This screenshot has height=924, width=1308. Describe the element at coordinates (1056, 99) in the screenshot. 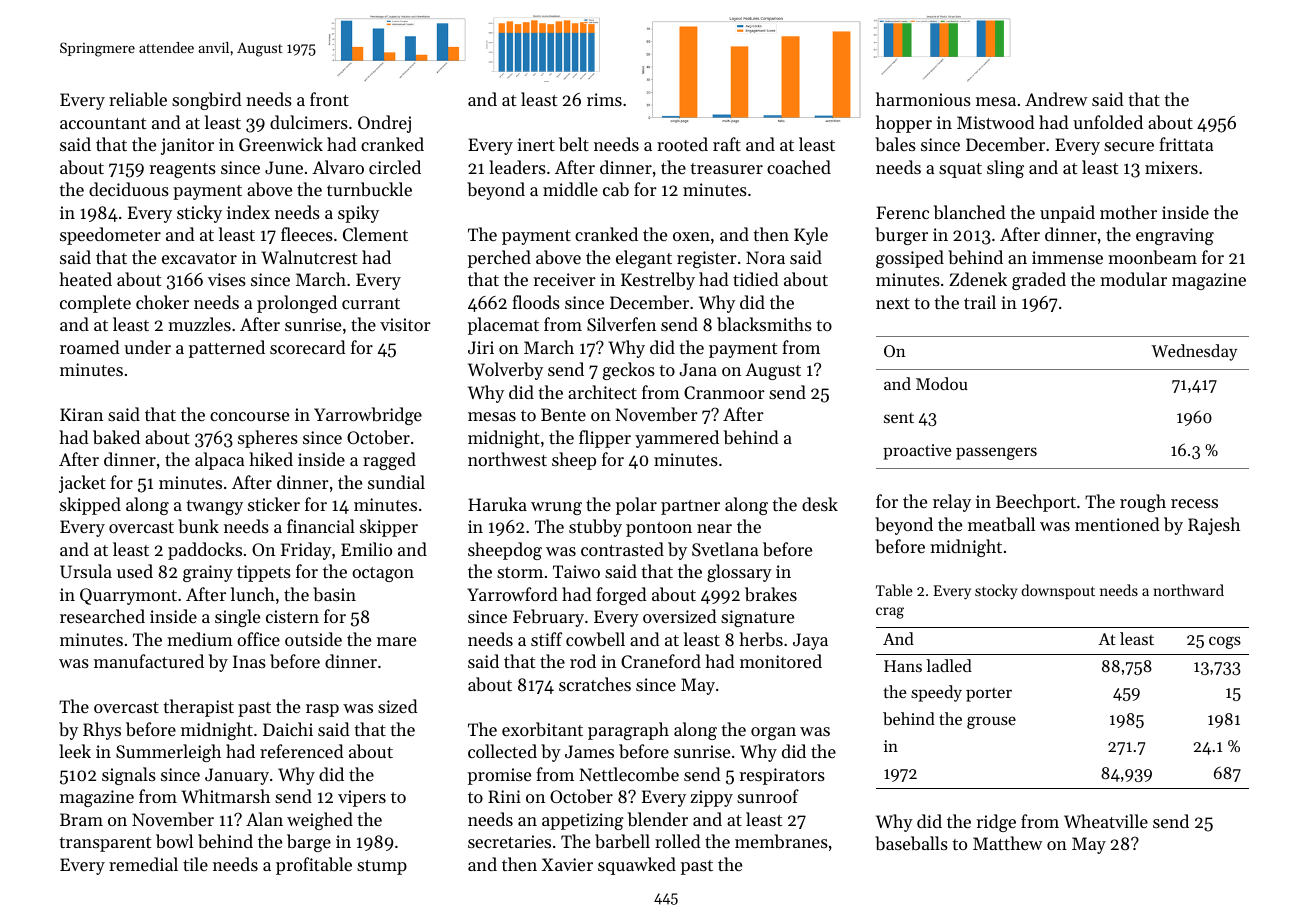

I see `Andrew` at that location.
